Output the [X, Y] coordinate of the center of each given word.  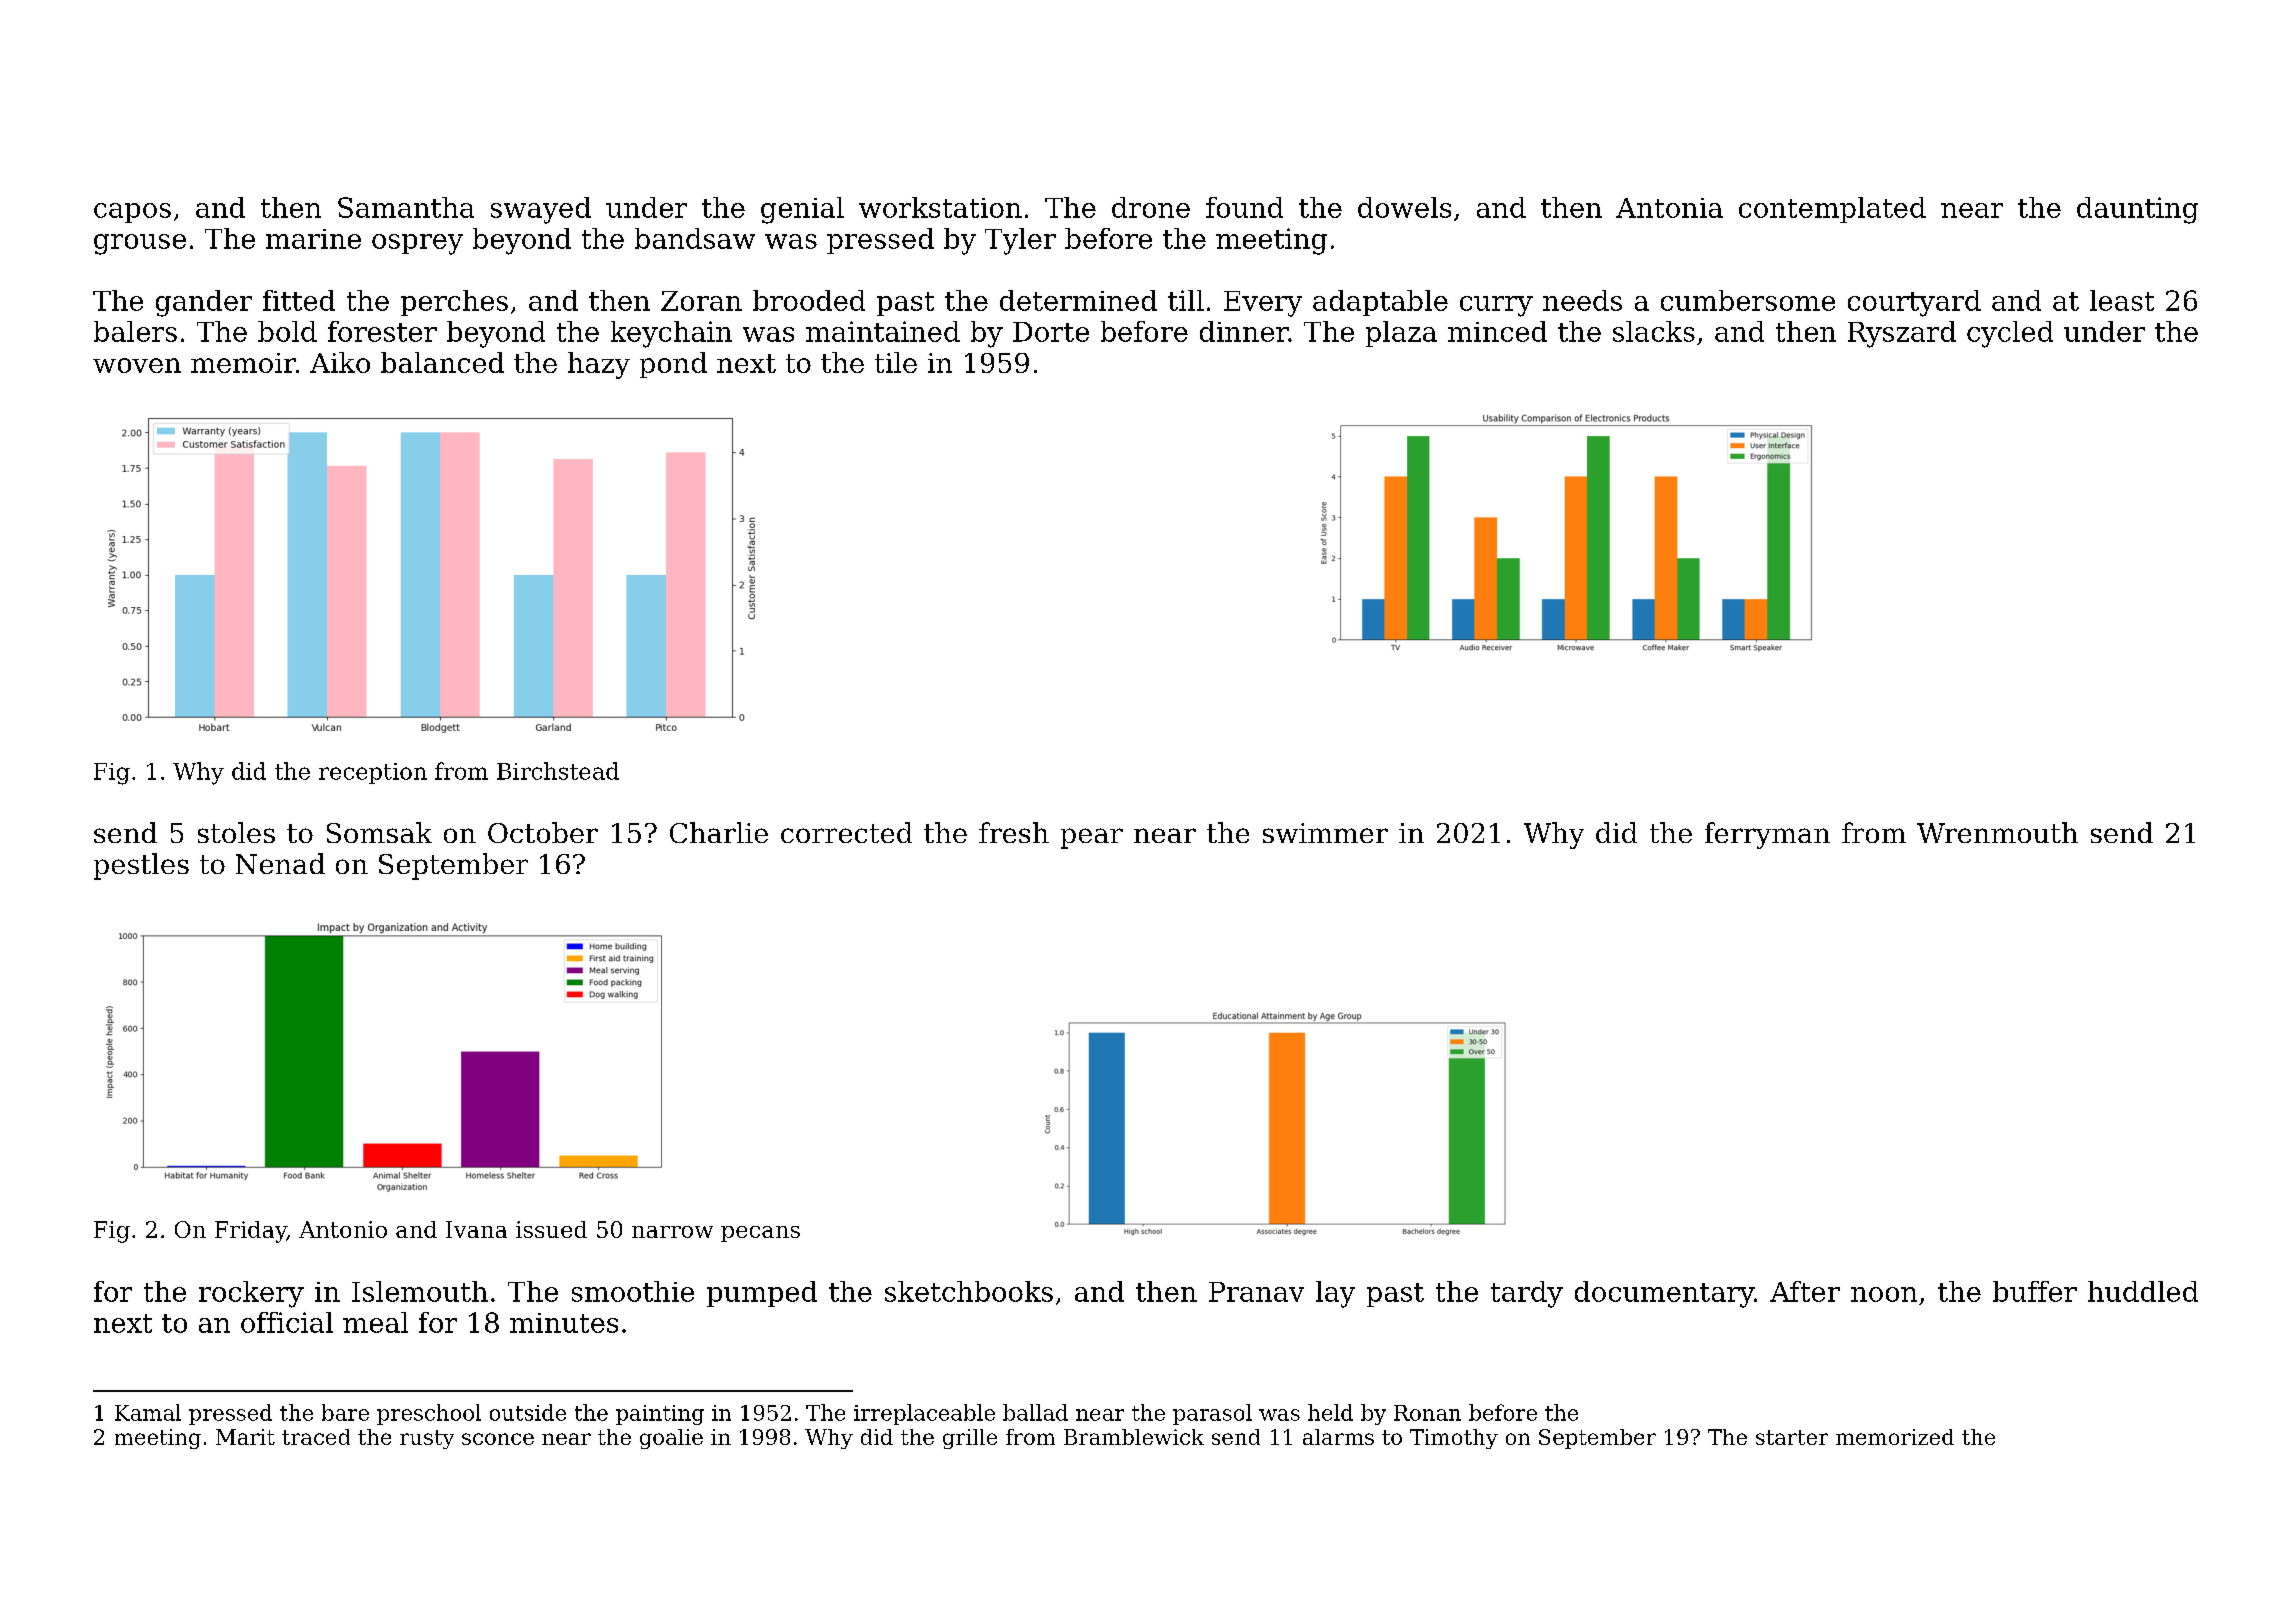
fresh [1014, 832]
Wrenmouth [1997, 832]
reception [373, 773]
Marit [245, 1437]
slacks [1654, 331]
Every [1263, 304]
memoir [243, 363]
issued [551, 1229]
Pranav [1256, 1292]
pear [1092, 838]
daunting [2137, 210]
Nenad [280, 863]
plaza [1401, 334]
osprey [417, 244]
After [1805, 1291]
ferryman [1767, 835]
